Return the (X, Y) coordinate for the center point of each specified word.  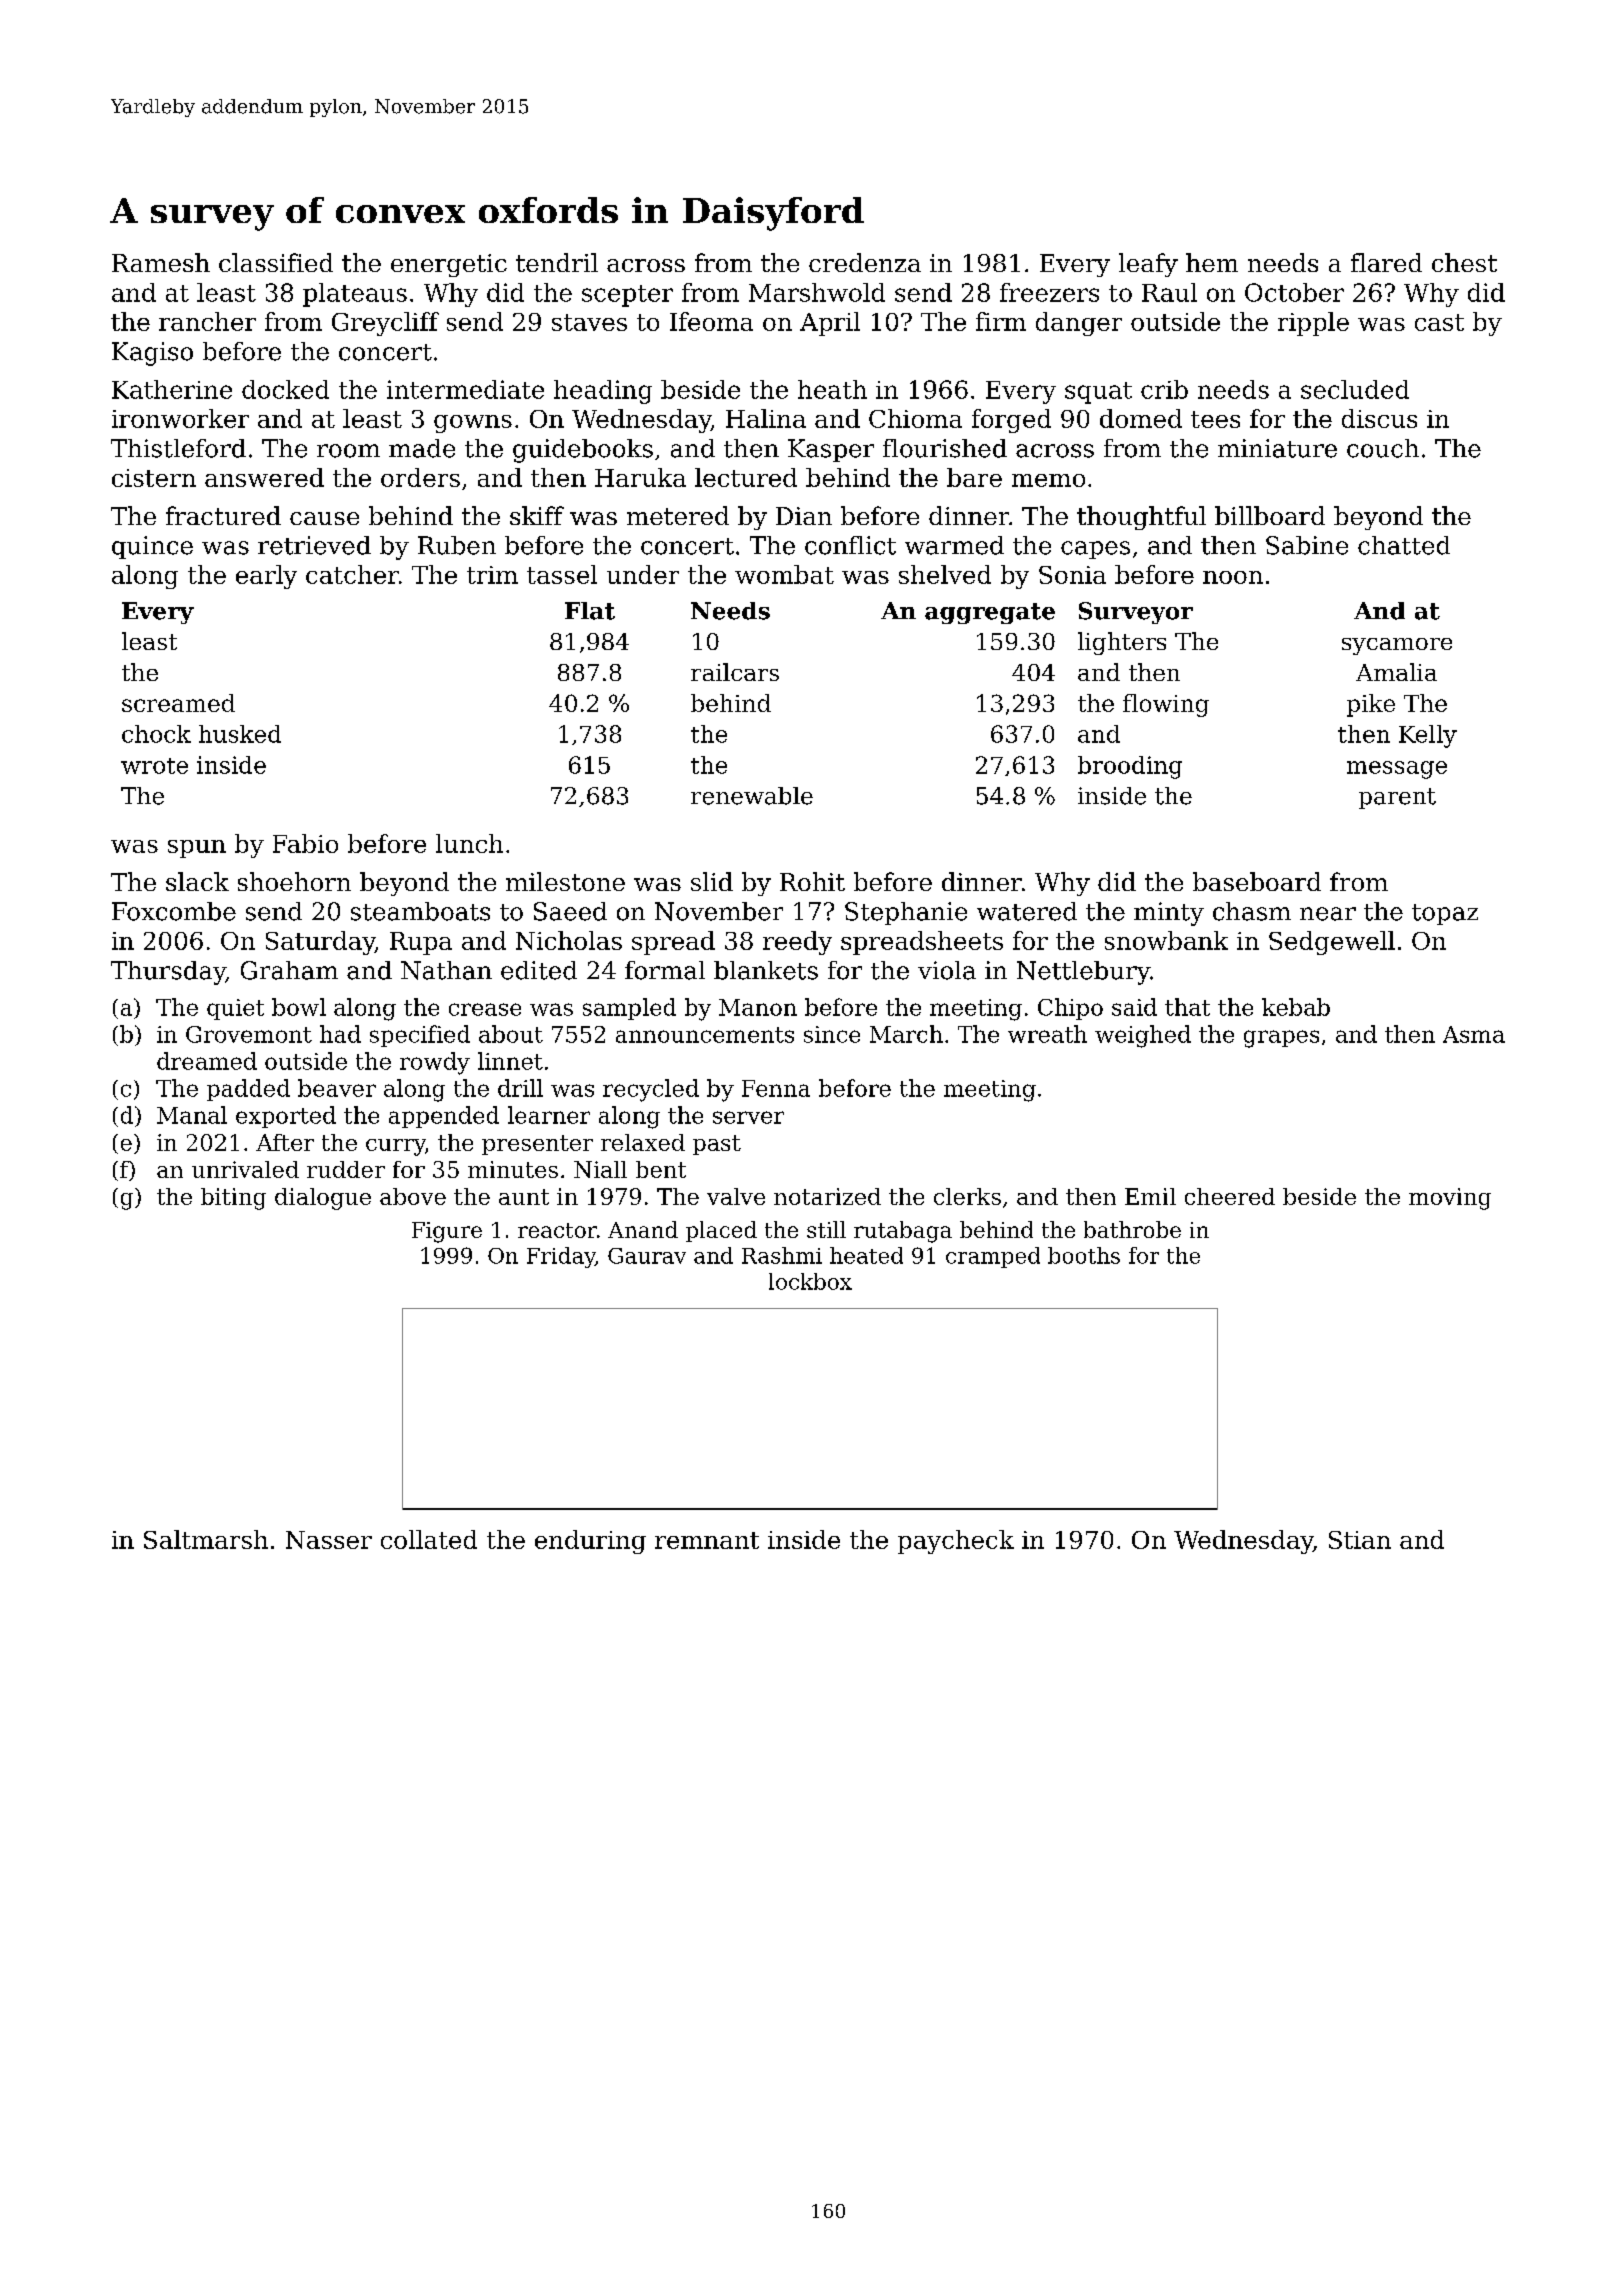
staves (589, 322)
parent (1397, 798)
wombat (784, 574)
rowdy (435, 1063)
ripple (1313, 324)
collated (429, 1539)
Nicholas (569, 940)
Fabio (305, 843)
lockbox (810, 1281)
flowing (1166, 705)
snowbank (1166, 940)
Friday (561, 1257)
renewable (752, 796)
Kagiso (152, 354)
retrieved (314, 545)
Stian (1360, 1540)
